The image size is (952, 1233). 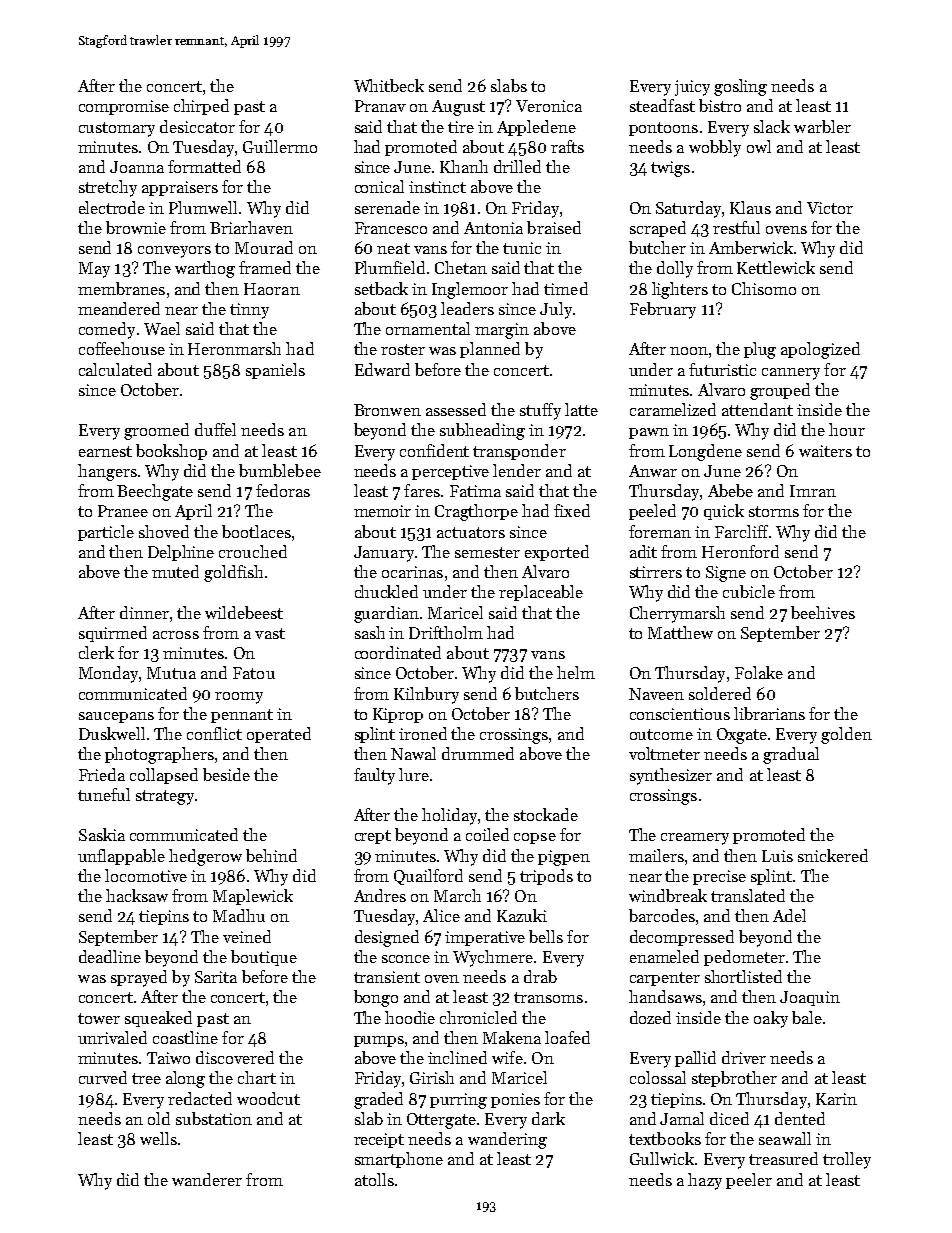 What do you see at coordinates (233, 573) in the screenshot?
I see `goldfish` at bounding box center [233, 573].
